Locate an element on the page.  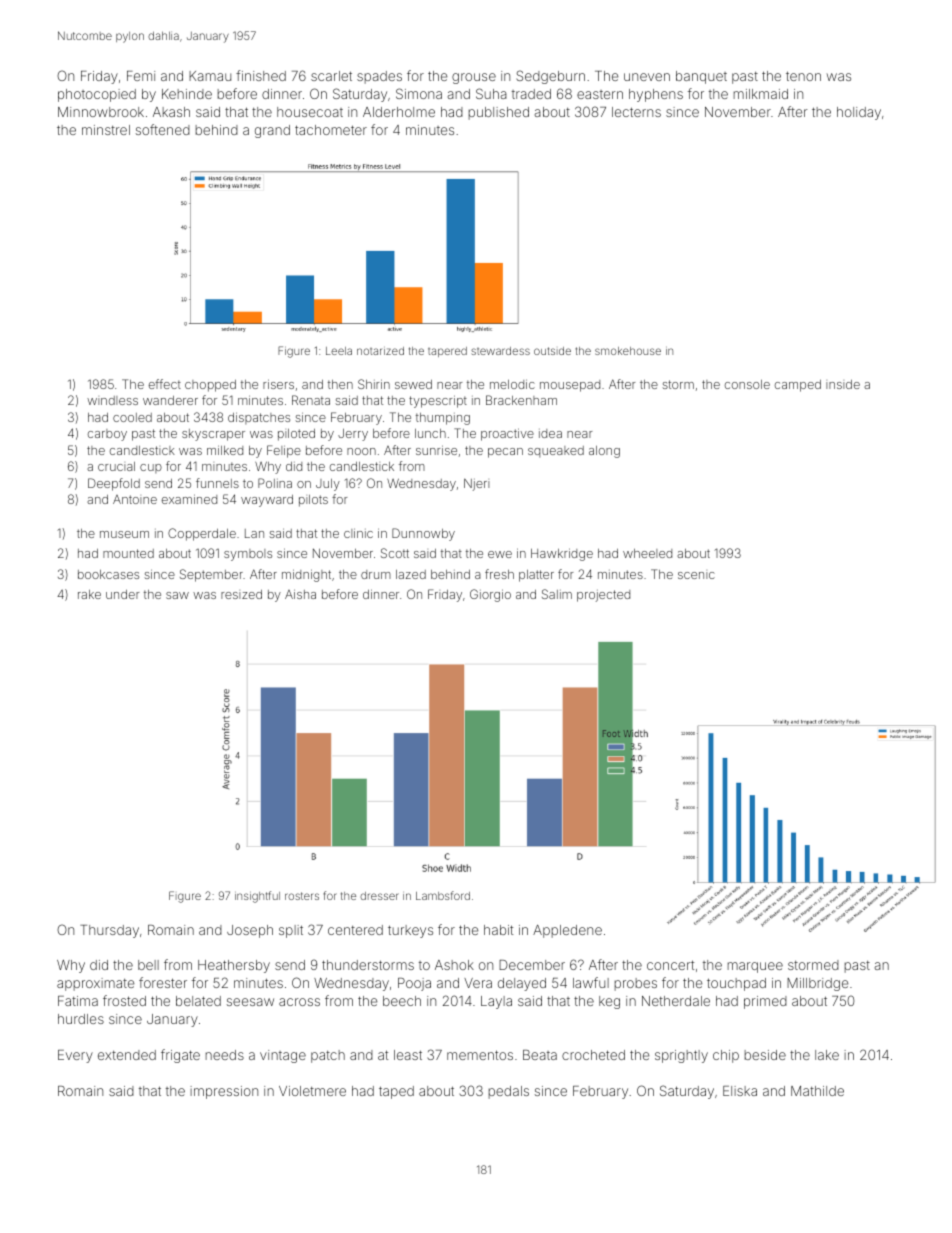
Felipe is located at coordinates (284, 451).
